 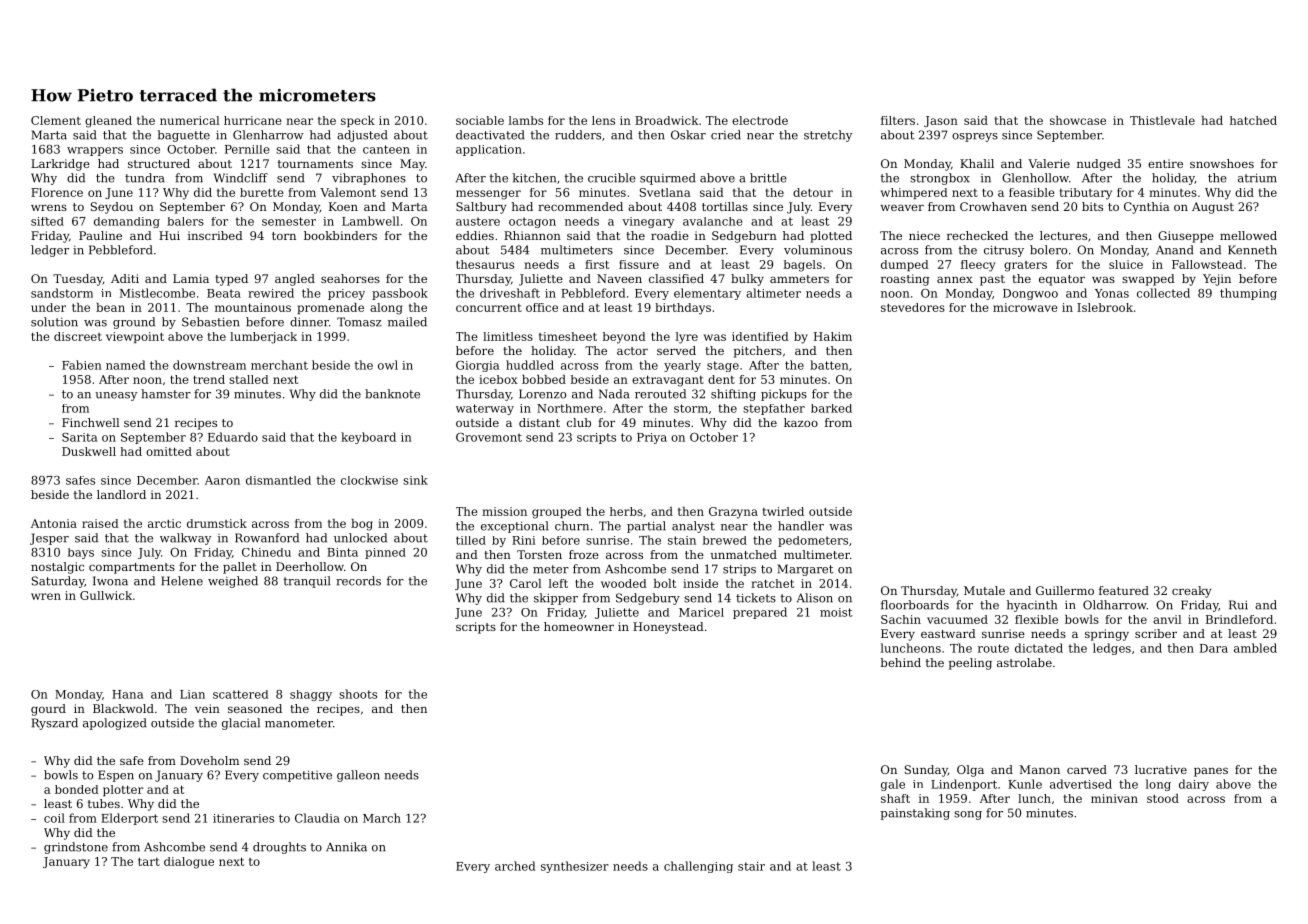 What do you see at coordinates (77, 789) in the page?
I see `bonded` at bounding box center [77, 789].
